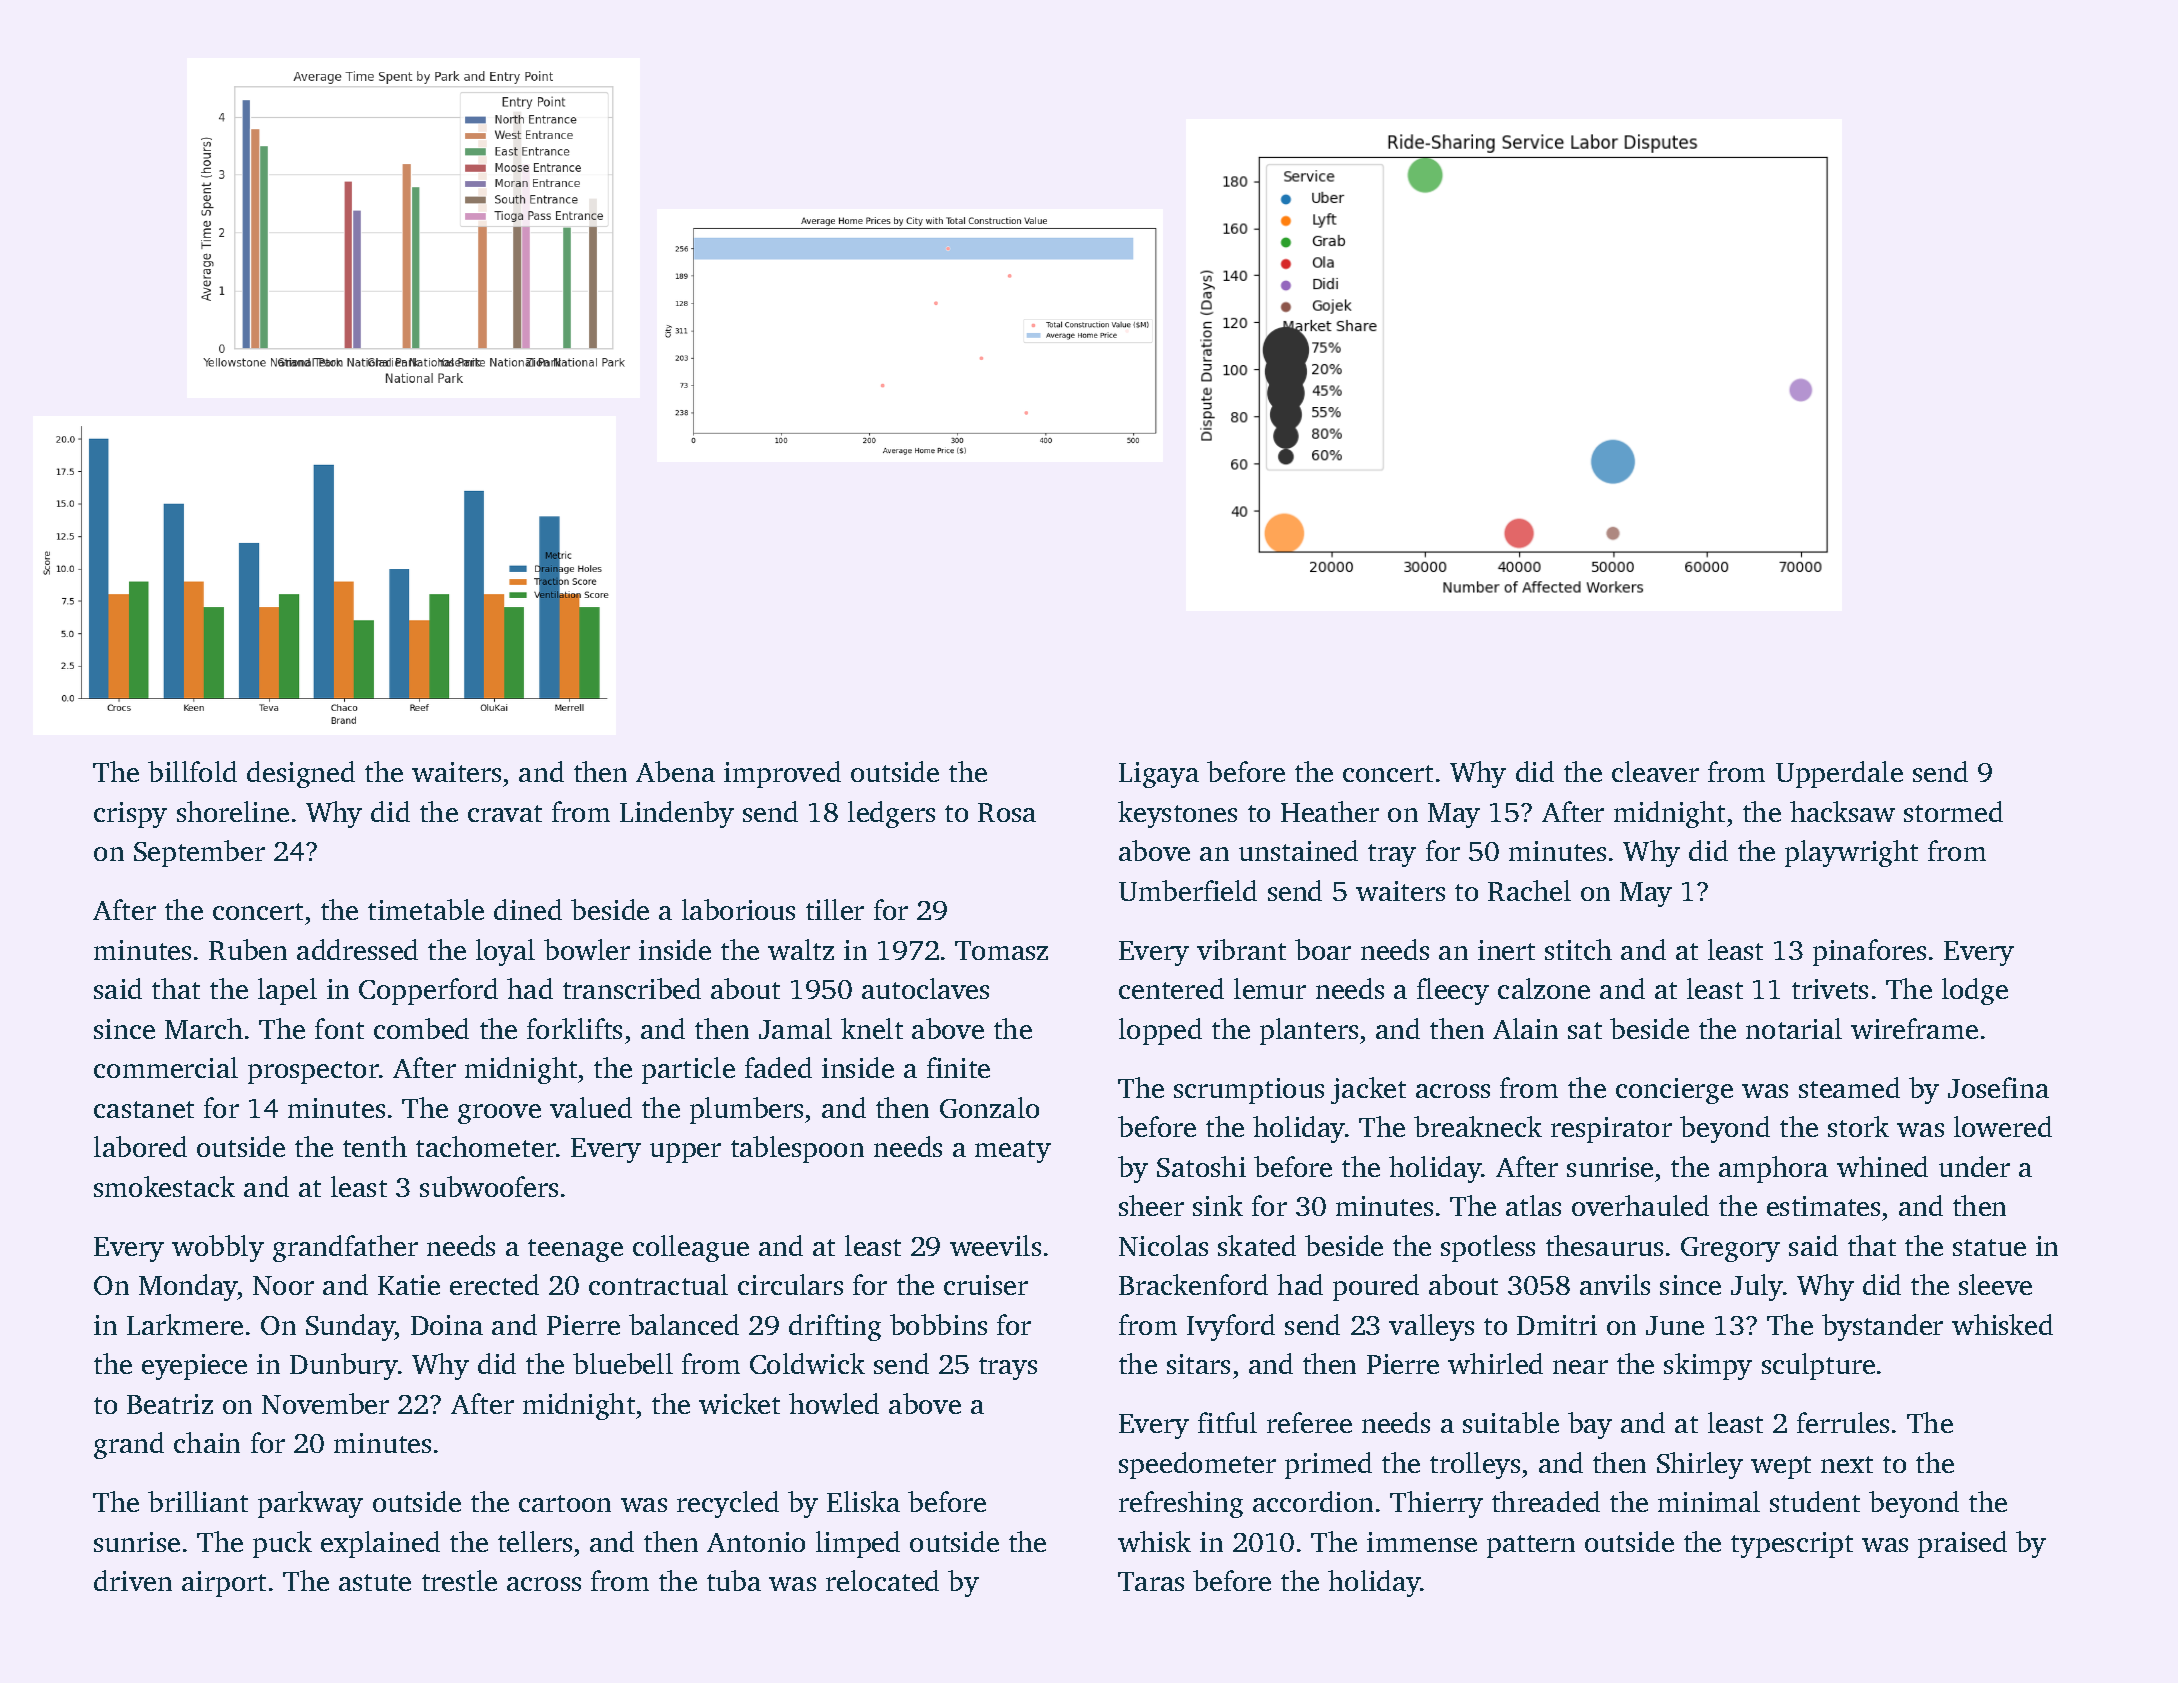 Image resolution: width=2178 pixels, height=1683 pixels. What do you see at coordinates (1580, 1367) in the page?
I see `near` at bounding box center [1580, 1367].
